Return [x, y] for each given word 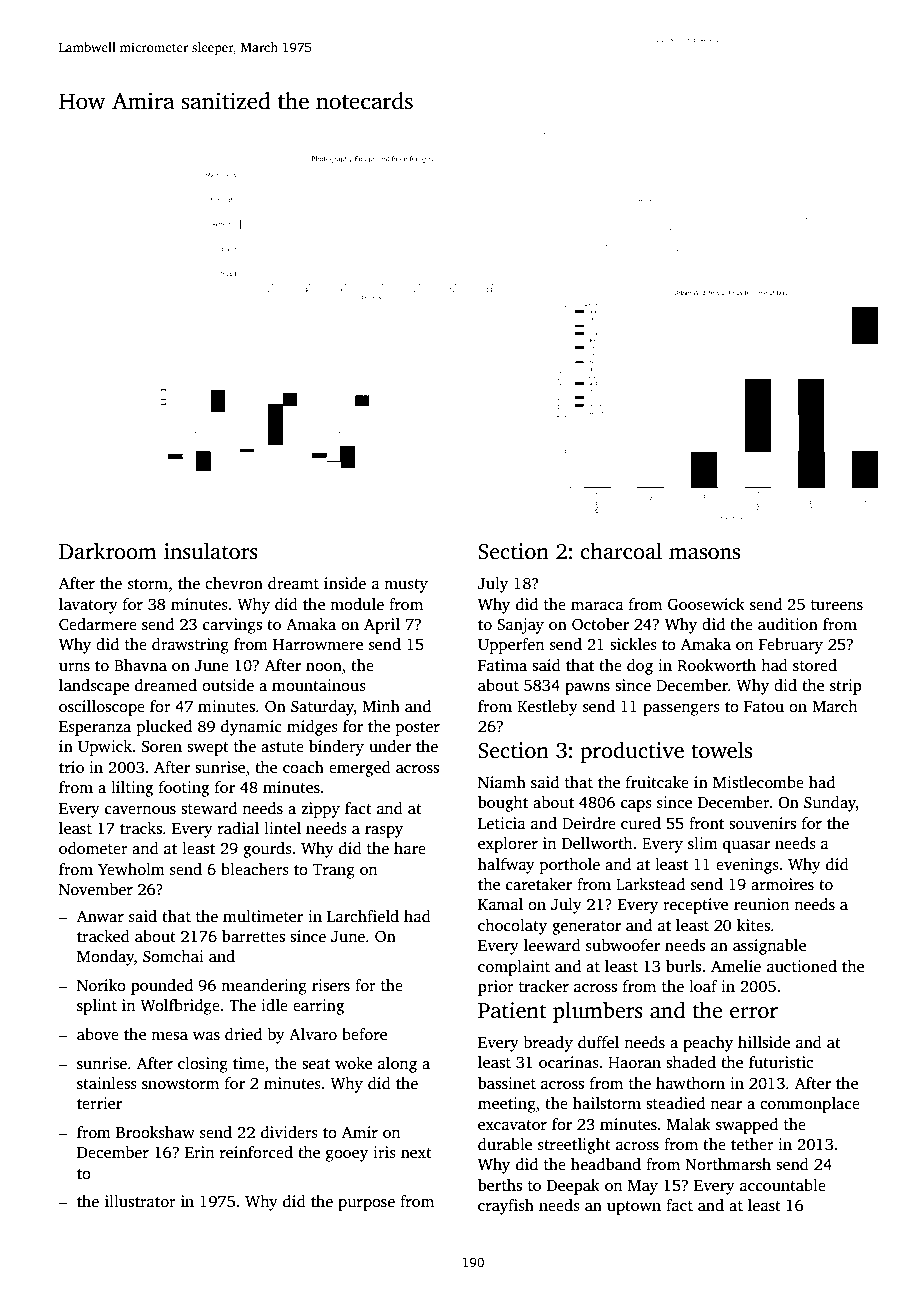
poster [418, 729]
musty [406, 586]
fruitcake [657, 782]
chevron [234, 583]
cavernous [140, 810]
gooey [347, 1156]
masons [704, 554]
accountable [783, 1185]
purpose [366, 1205]
